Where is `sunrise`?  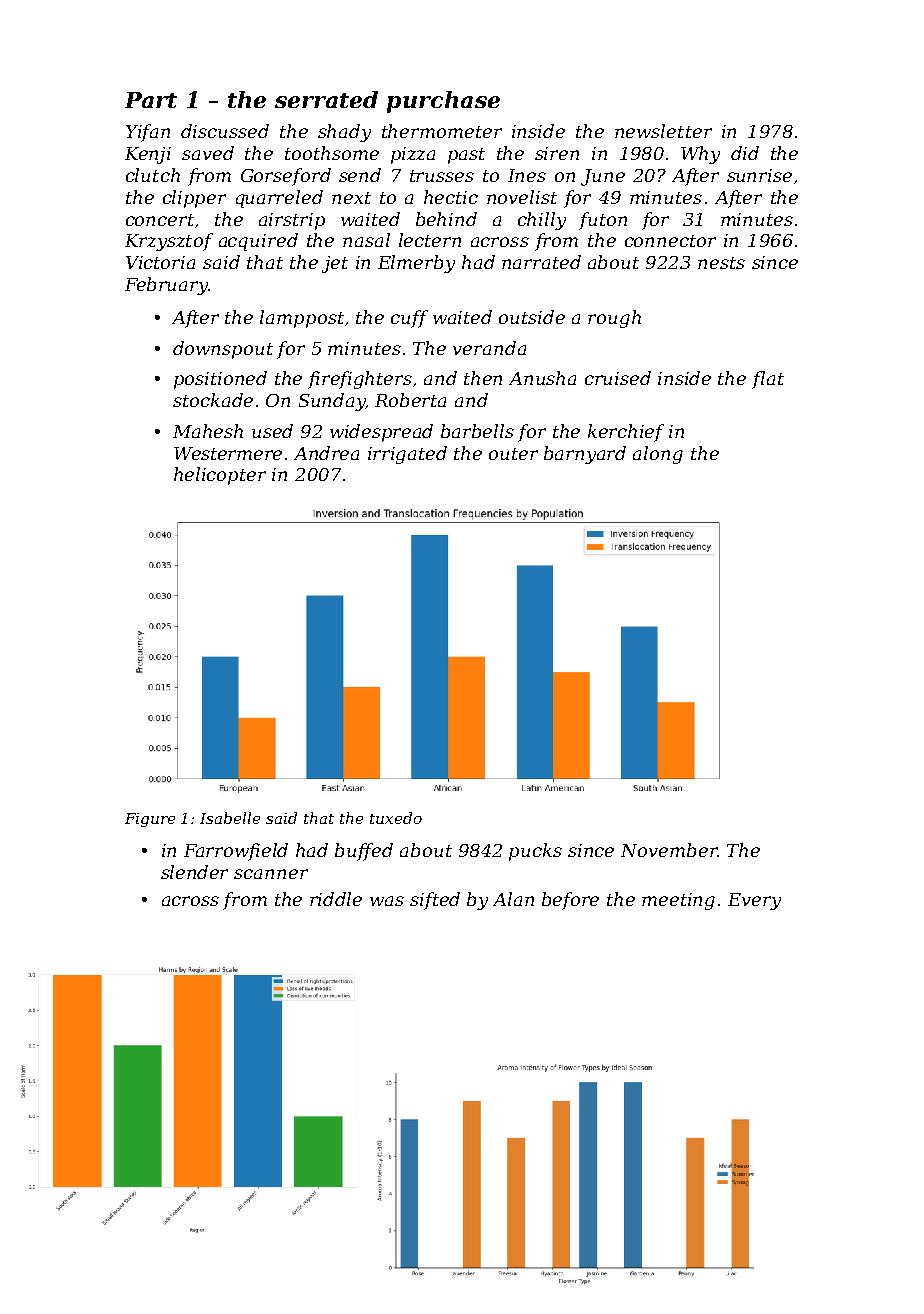
sunrise is located at coordinates (759, 175).
